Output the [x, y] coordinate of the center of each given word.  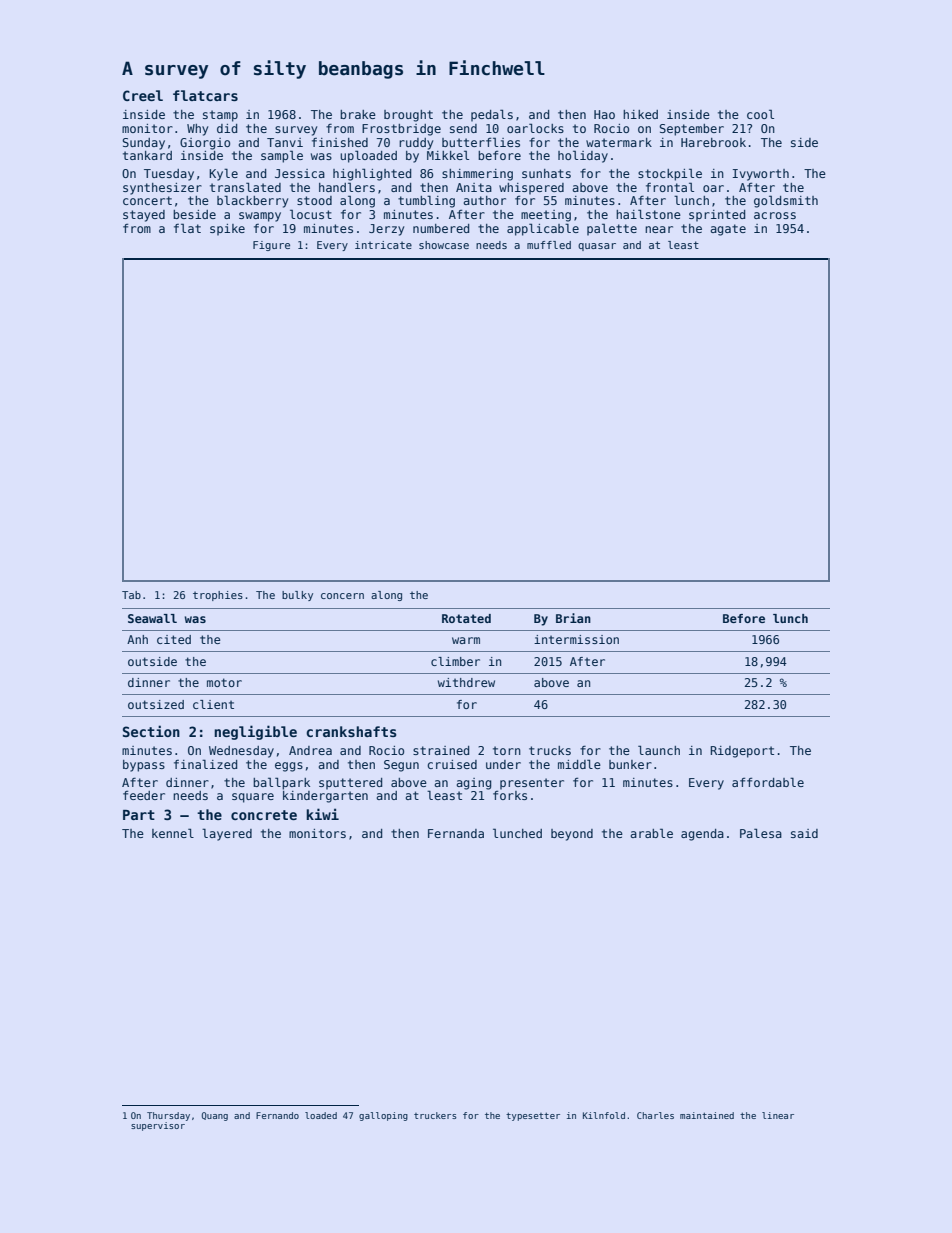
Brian [573, 618]
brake [358, 114]
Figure [271, 246]
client [213, 704]
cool [760, 114]
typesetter [533, 1117]
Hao [604, 114]
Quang [215, 1116]
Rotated [466, 618]
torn [507, 750]
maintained [707, 1115]
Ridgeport [742, 752]
